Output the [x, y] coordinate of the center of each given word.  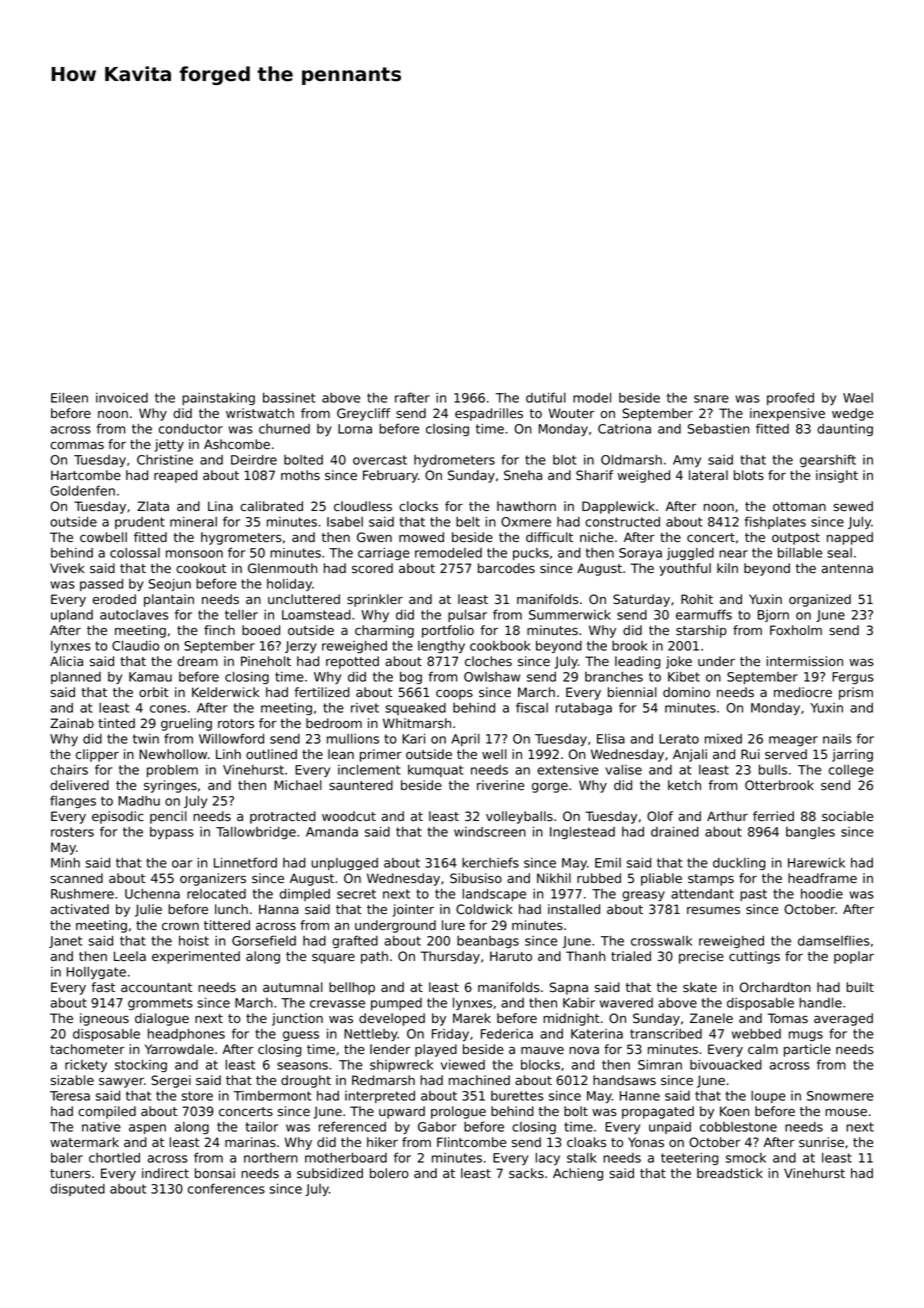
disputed [77, 1190]
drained [675, 832]
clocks [418, 506]
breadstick [730, 1173]
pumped [396, 1004]
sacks [526, 1173]
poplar [854, 957]
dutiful [546, 397]
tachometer [87, 1049]
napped [850, 538]
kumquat [435, 771]
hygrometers [241, 538]
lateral [708, 475]
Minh [65, 863]
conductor [191, 429]
